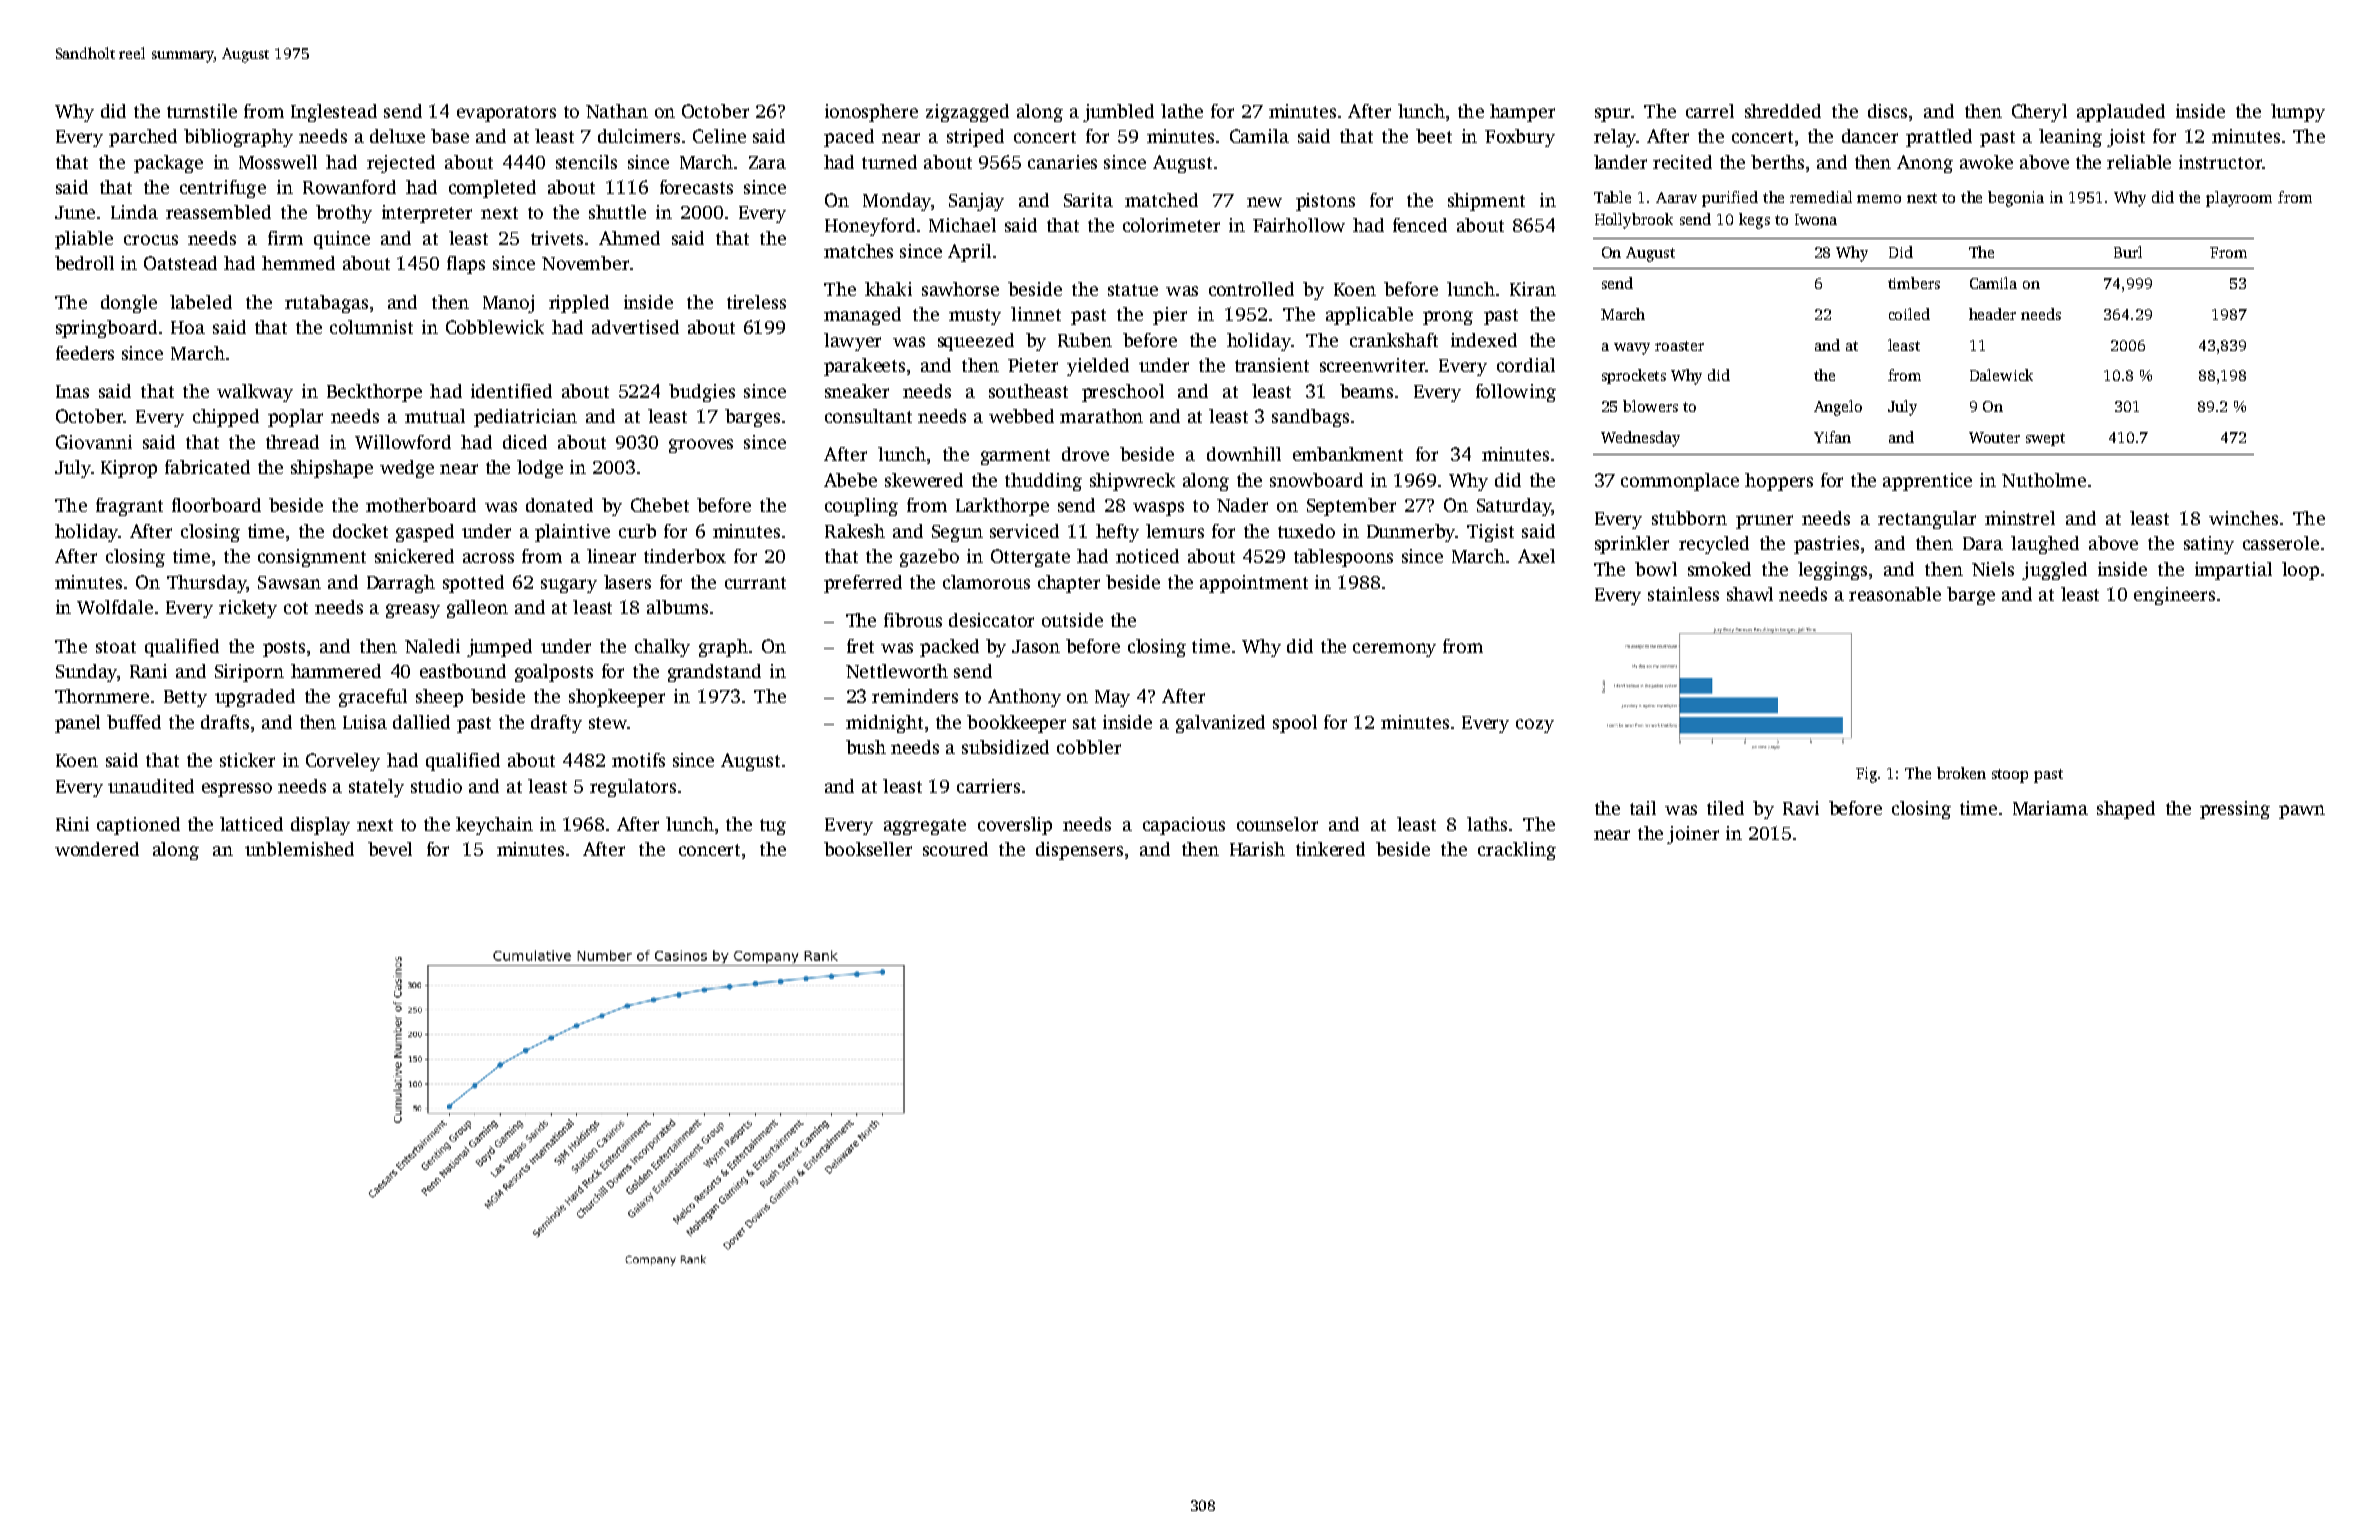 The width and height of the image is (2380, 1540). What do you see at coordinates (1522, 113) in the image?
I see `hamper` at bounding box center [1522, 113].
